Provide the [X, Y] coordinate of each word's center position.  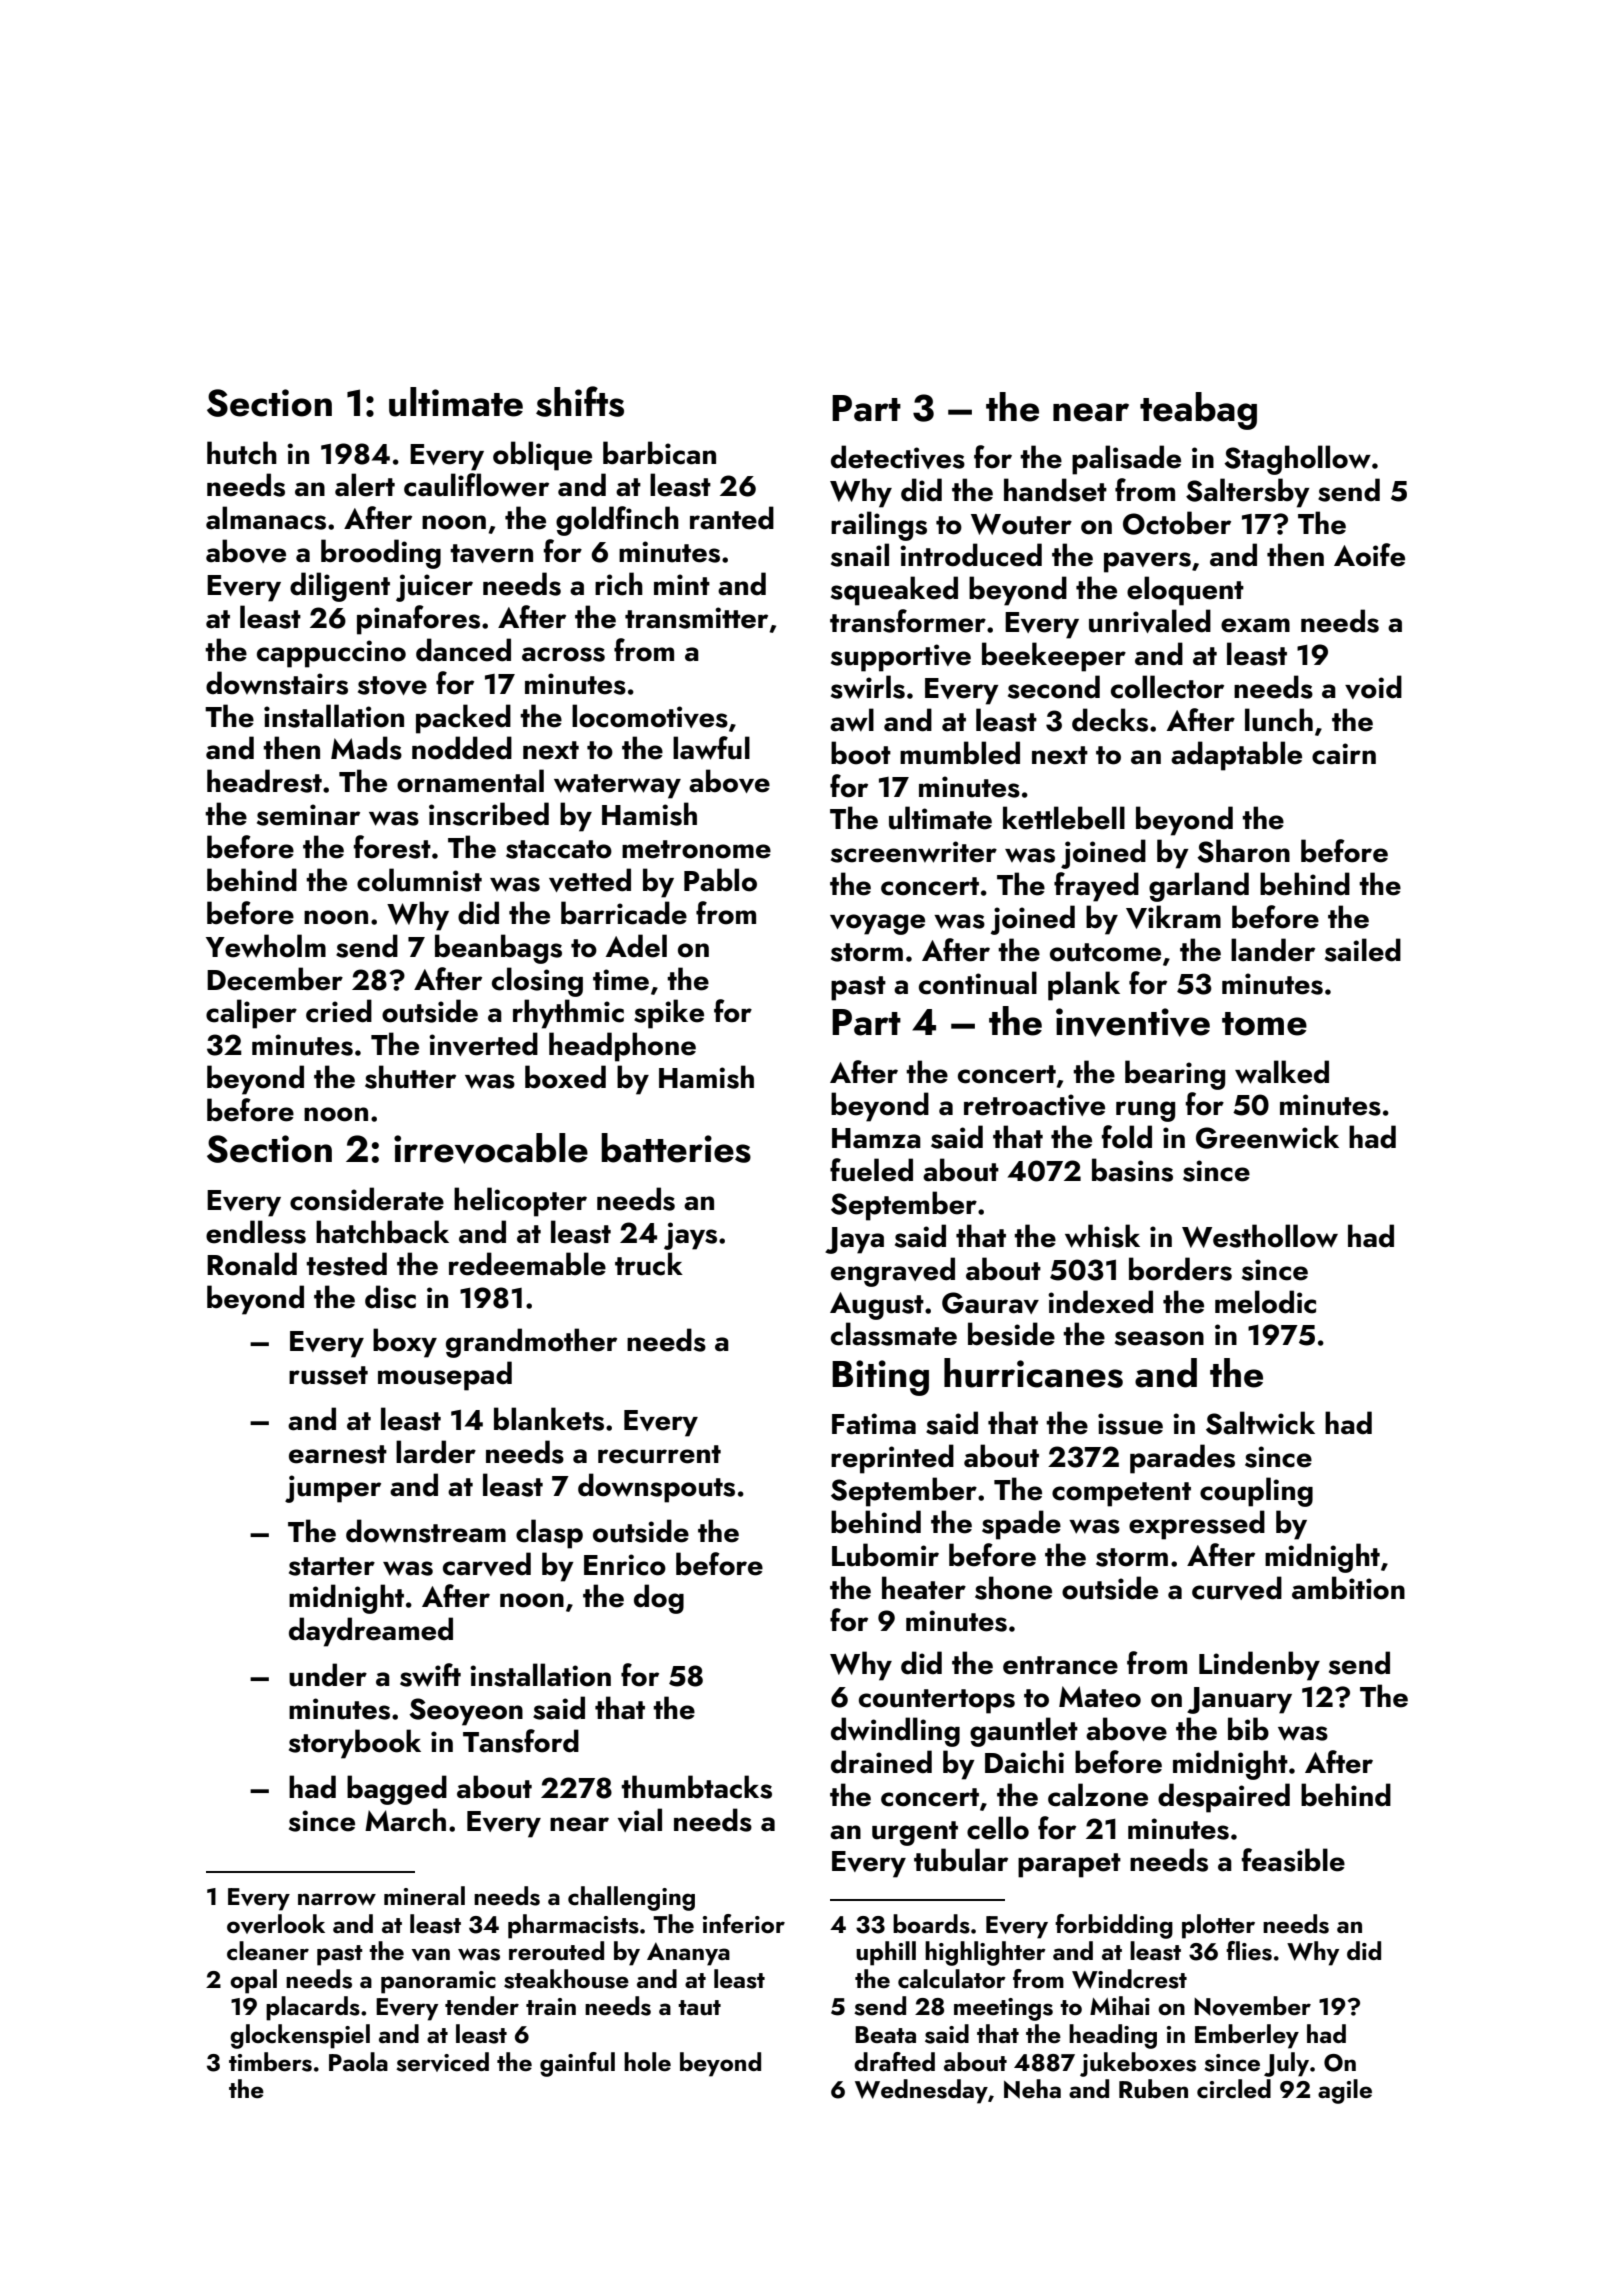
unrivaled [1150, 621]
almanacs [266, 518]
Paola [358, 2061]
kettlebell [1064, 818]
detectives [898, 457]
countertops [937, 1701]
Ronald [252, 1264]
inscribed [489, 814]
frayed [1096, 887]
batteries [676, 1148]
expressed [1197, 1525]
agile [1345, 2091]
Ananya [688, 1954]
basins [1132, 1170]
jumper [333, 1489]
